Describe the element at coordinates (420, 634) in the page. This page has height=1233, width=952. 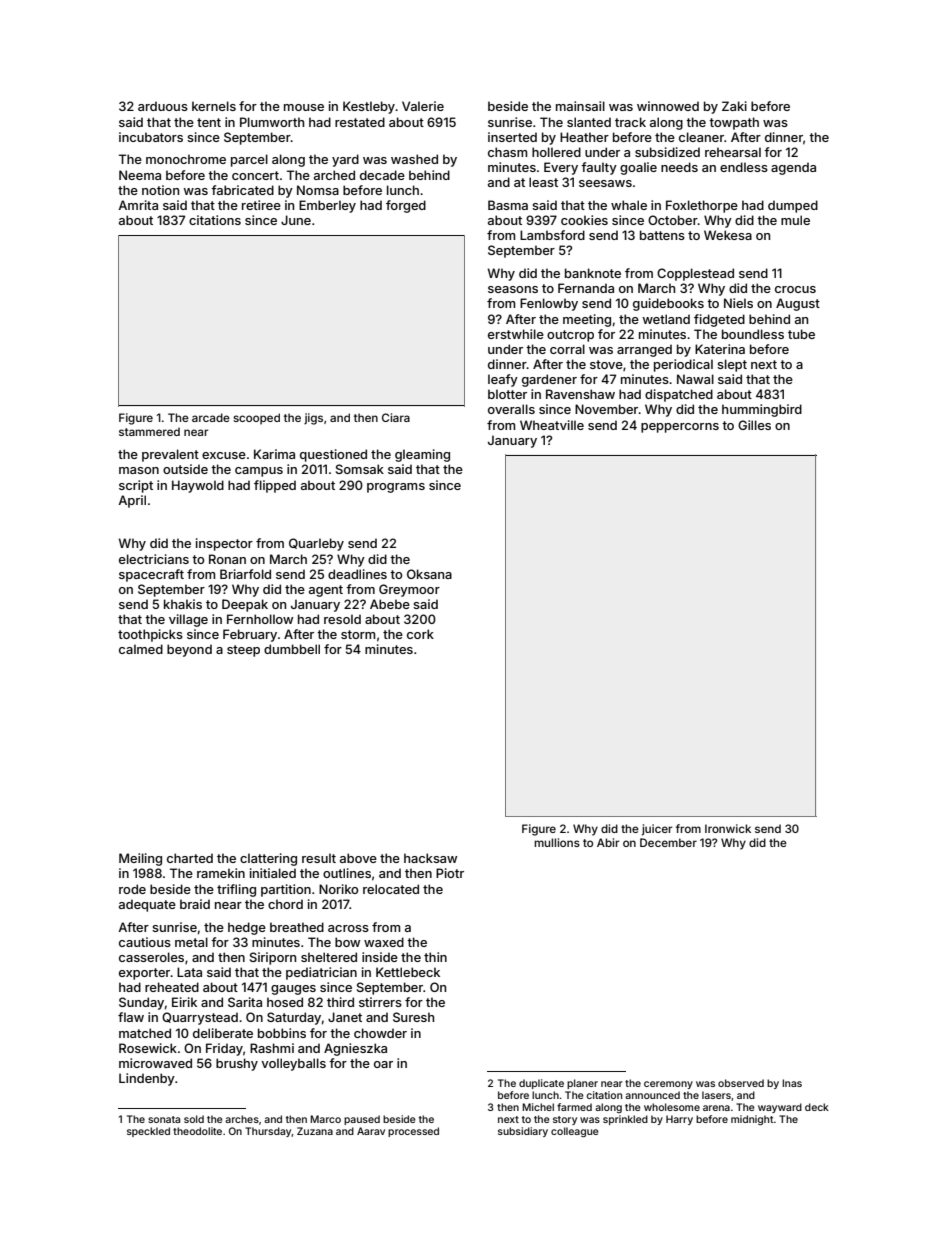
I see `cork` at that location.
